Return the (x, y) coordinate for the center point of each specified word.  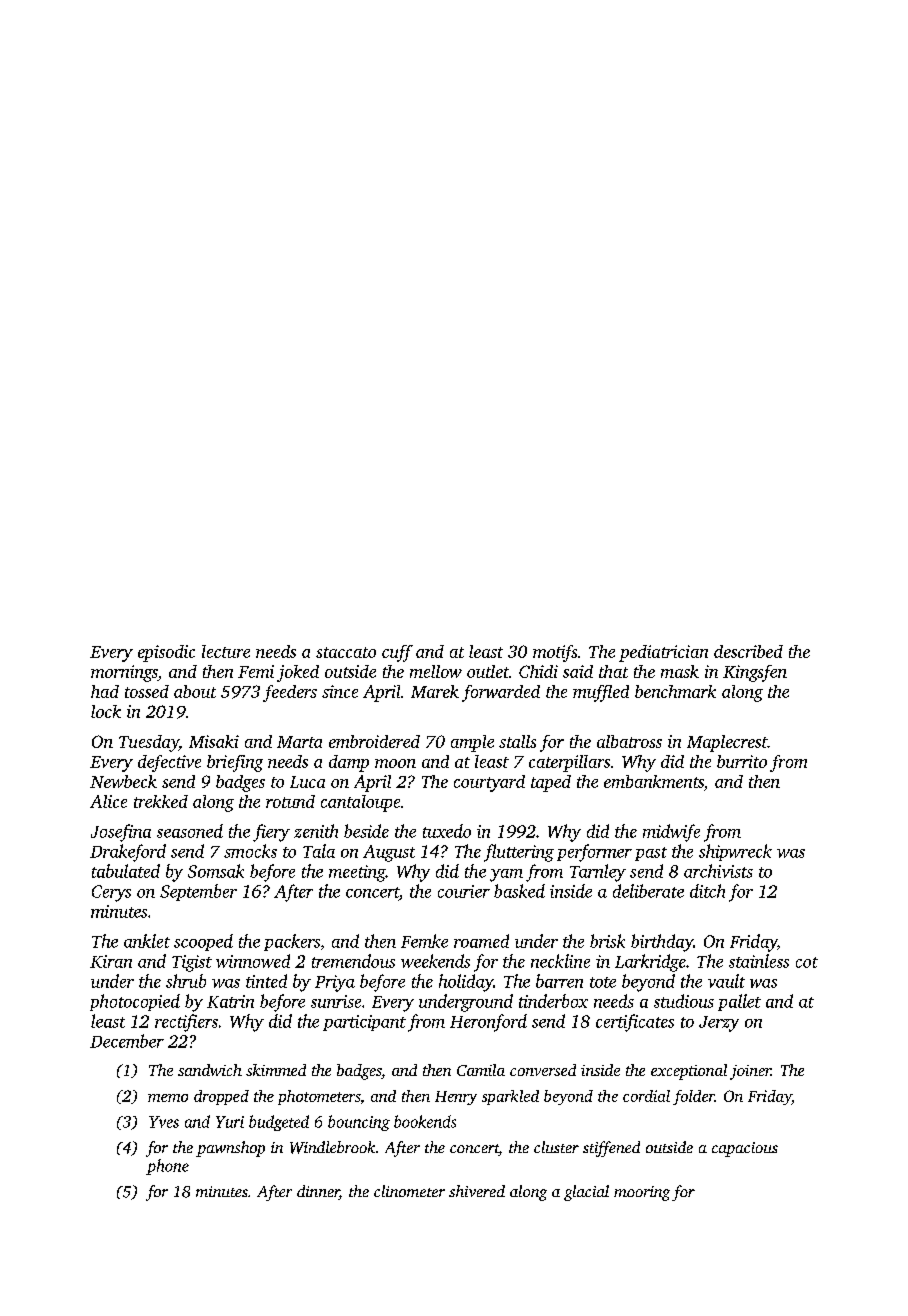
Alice (108, 801)
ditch (707, 891)
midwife (671, 833)
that (613, 671)
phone (167, 1167)
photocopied (135, 1002)
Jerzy (719, 1024)
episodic (166, 653)
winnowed (253, 961)
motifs (555, 653)
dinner (318, 1192)
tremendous (353, 961)
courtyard (489, 783)
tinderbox (553, 1001)
